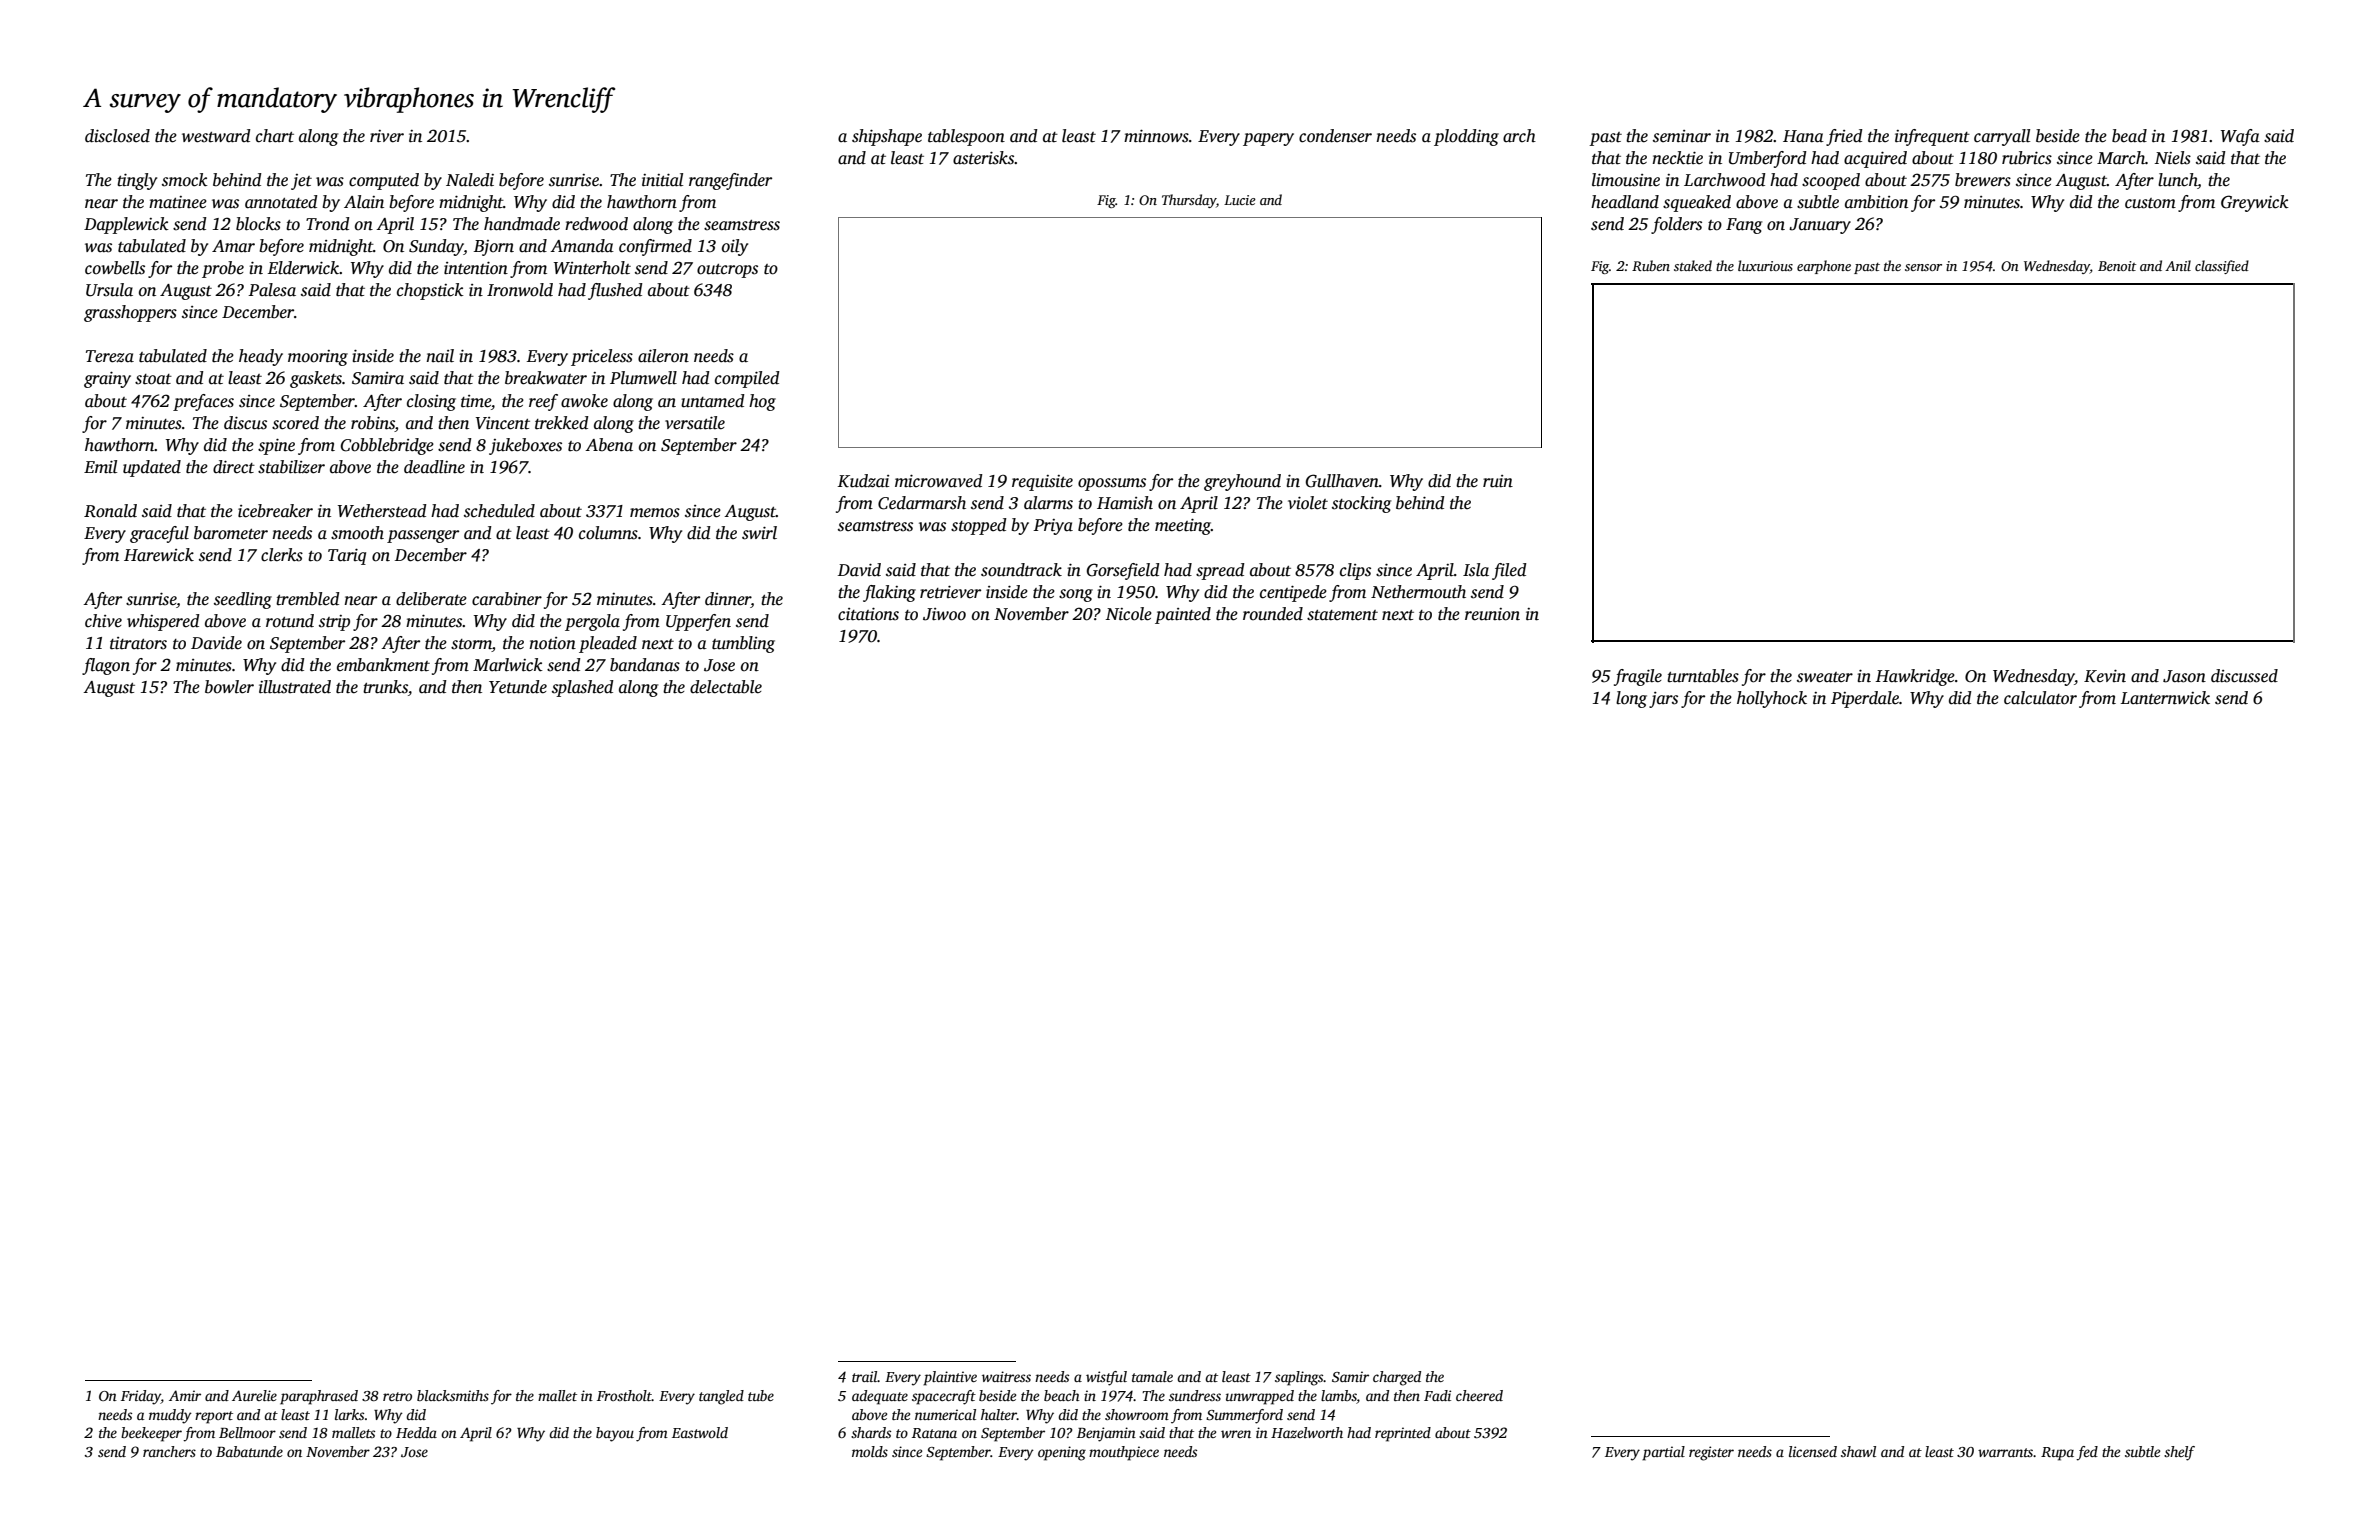 The image size is (2380, 1540). What do you see at coordinates (159, 555) in the page?
I see `Harewick` at bounding box center [159, 555].
